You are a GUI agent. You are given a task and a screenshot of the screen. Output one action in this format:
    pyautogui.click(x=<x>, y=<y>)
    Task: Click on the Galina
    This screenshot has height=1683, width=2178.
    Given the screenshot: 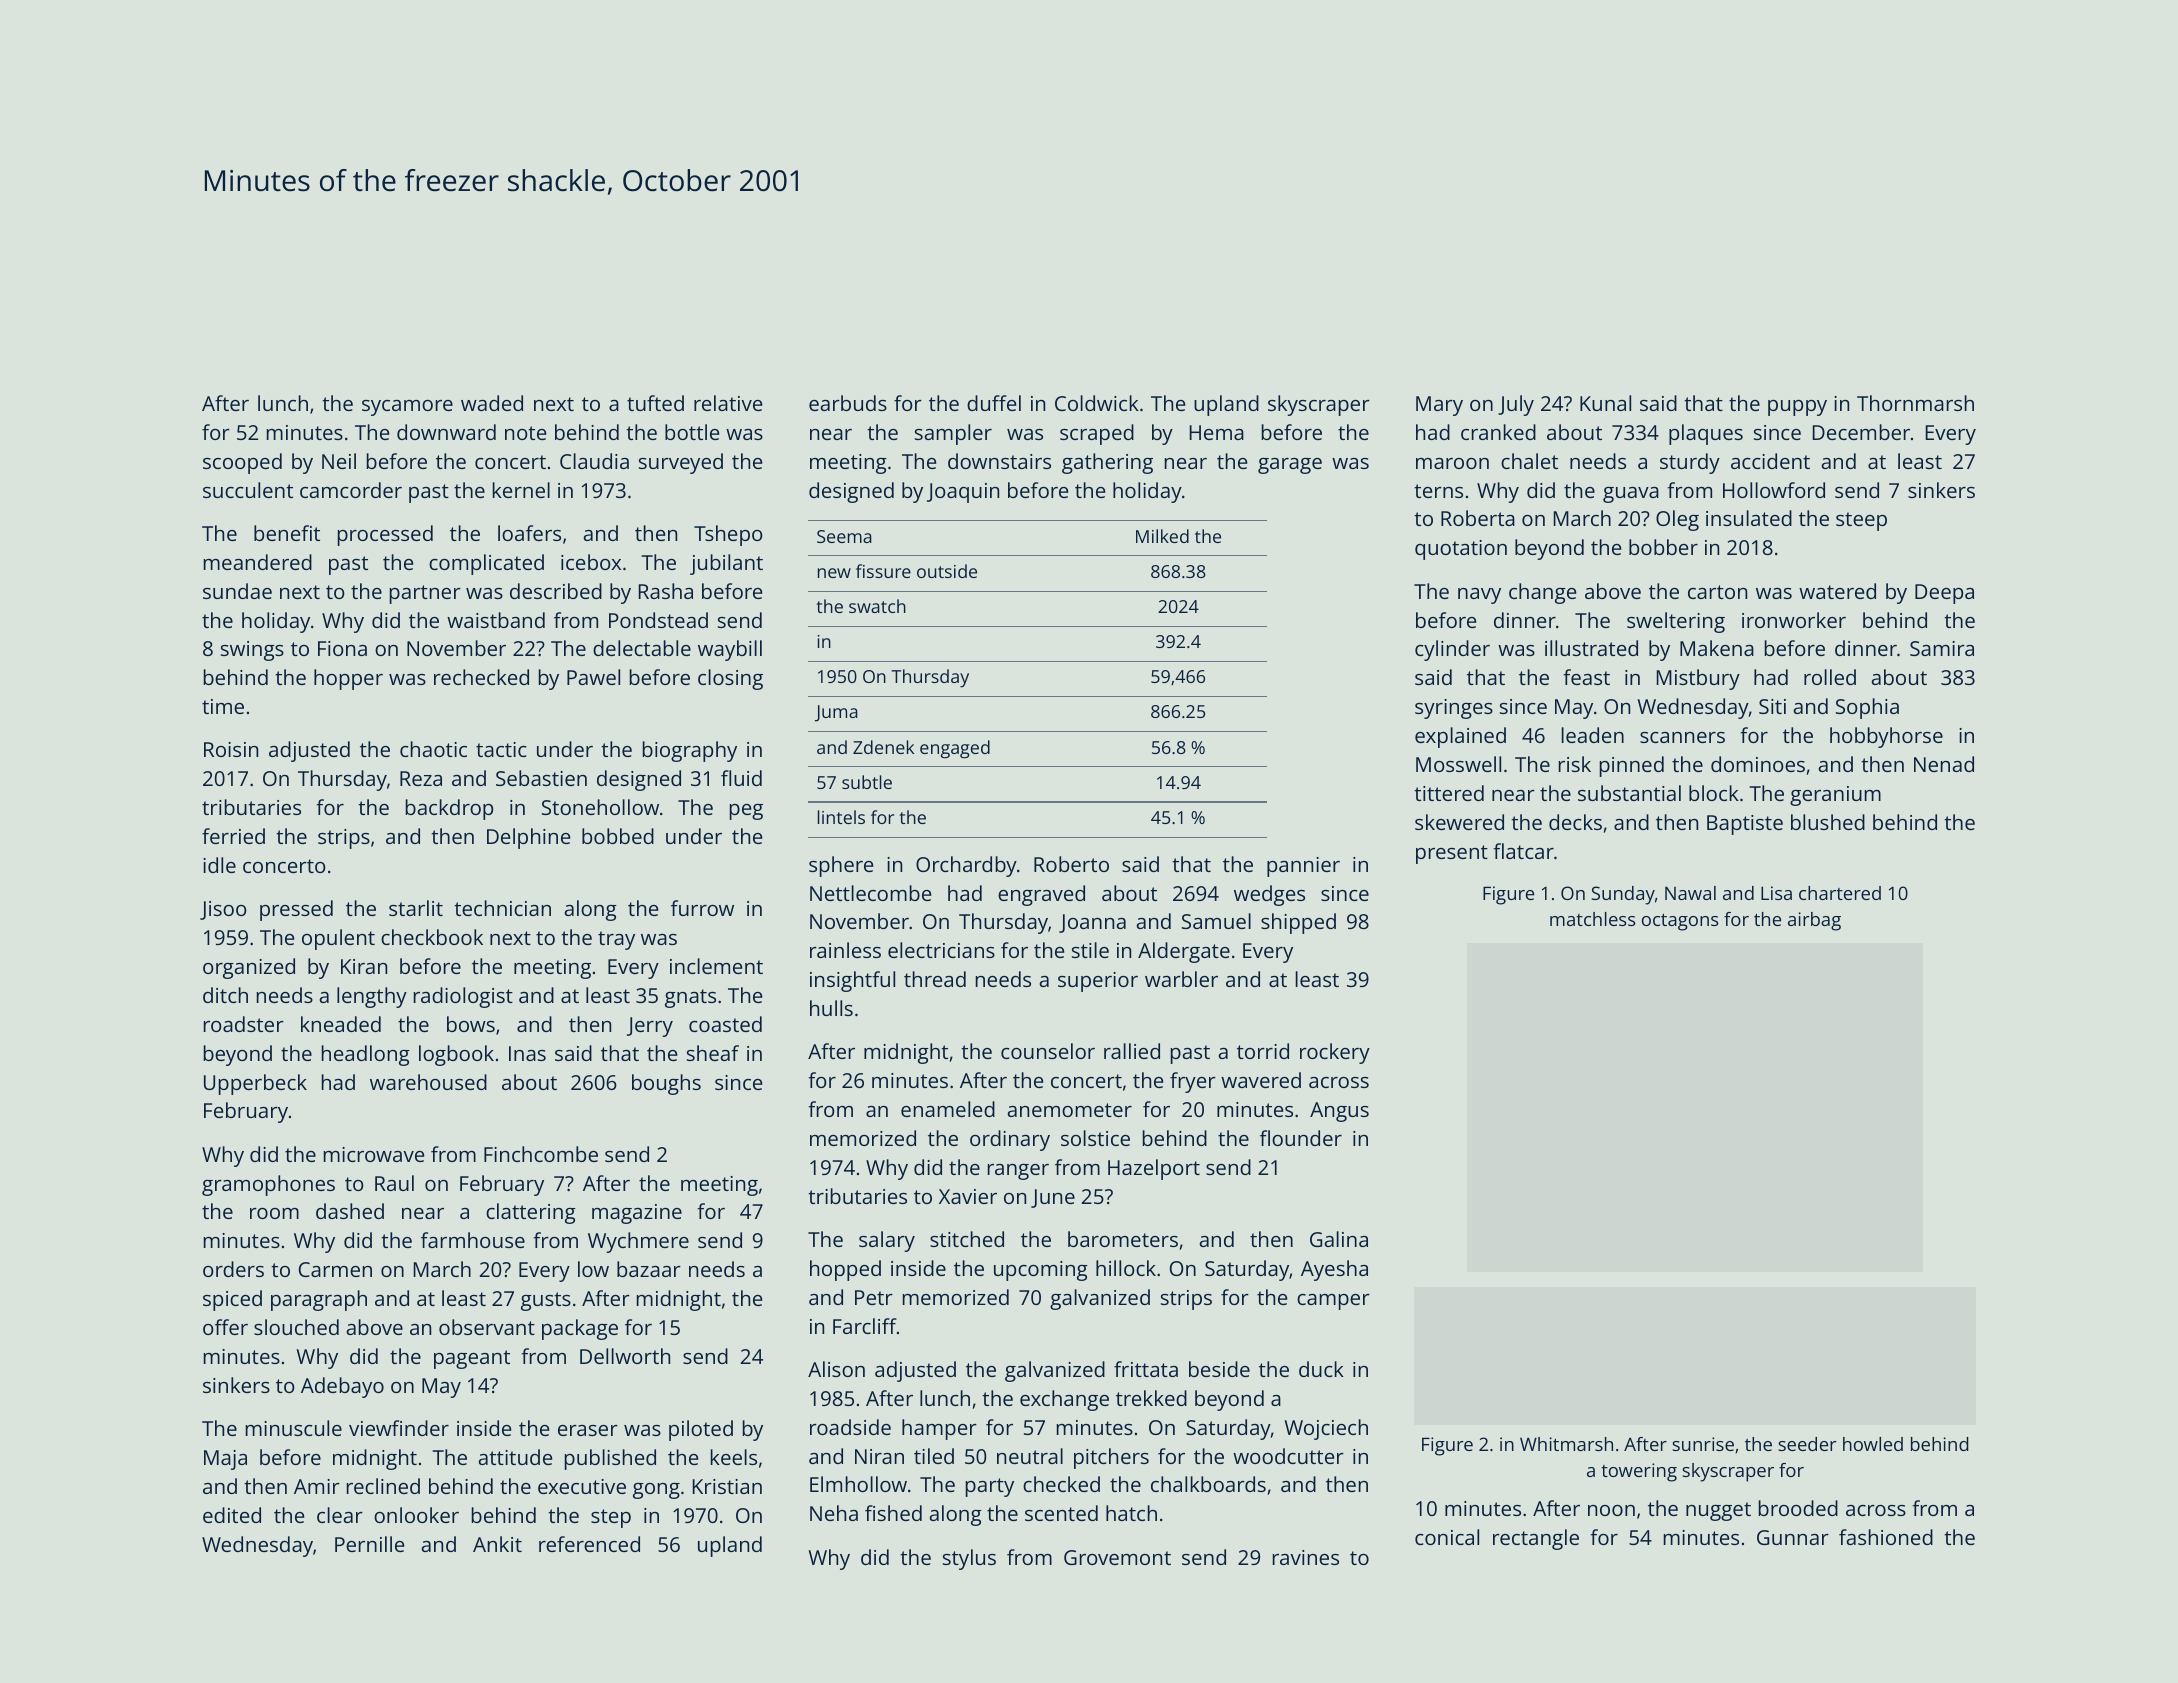 What is the action you would take?
    pyautogui.click(x=1339, y=1239)
